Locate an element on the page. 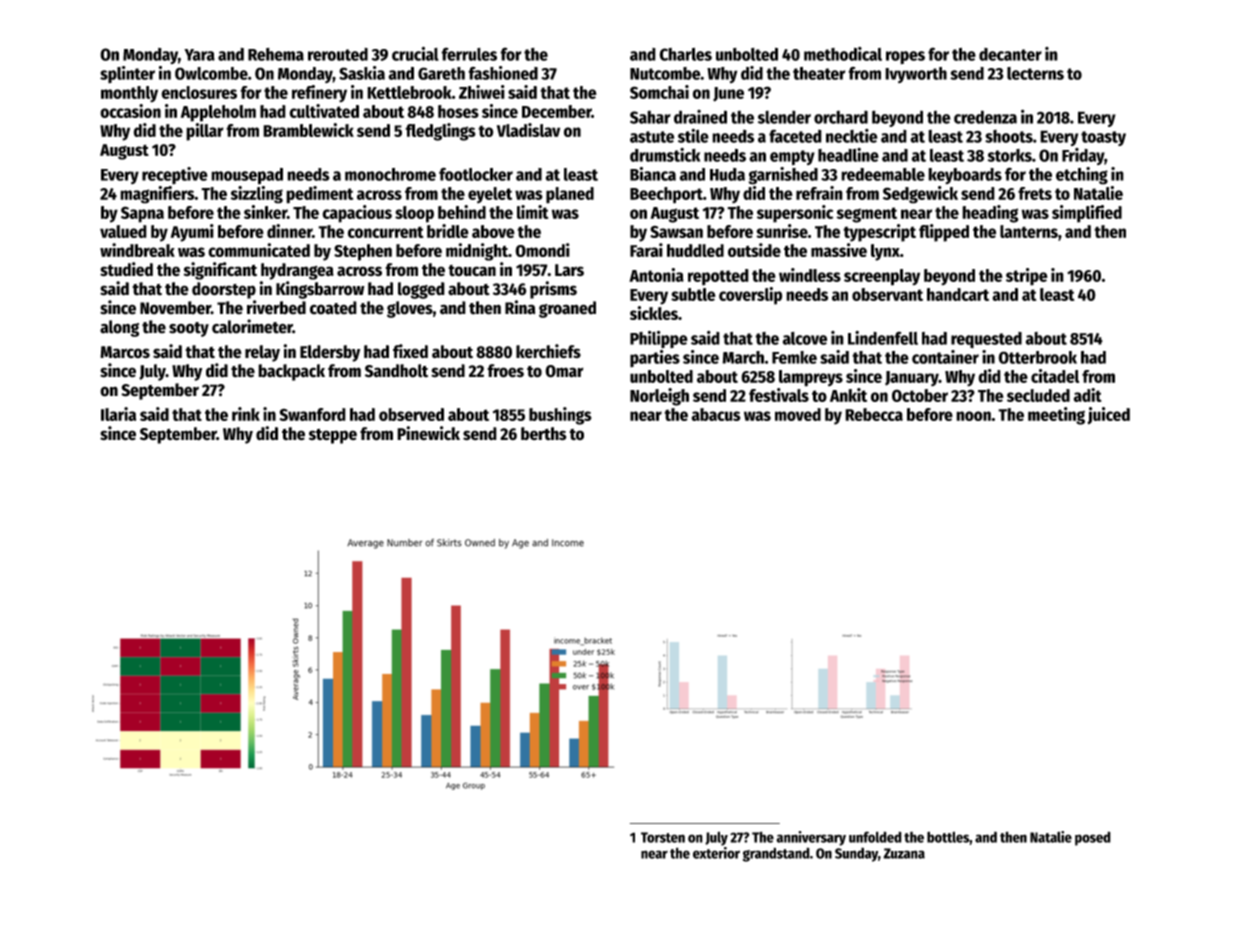  Rehema is located at coordinates (276, 54).
